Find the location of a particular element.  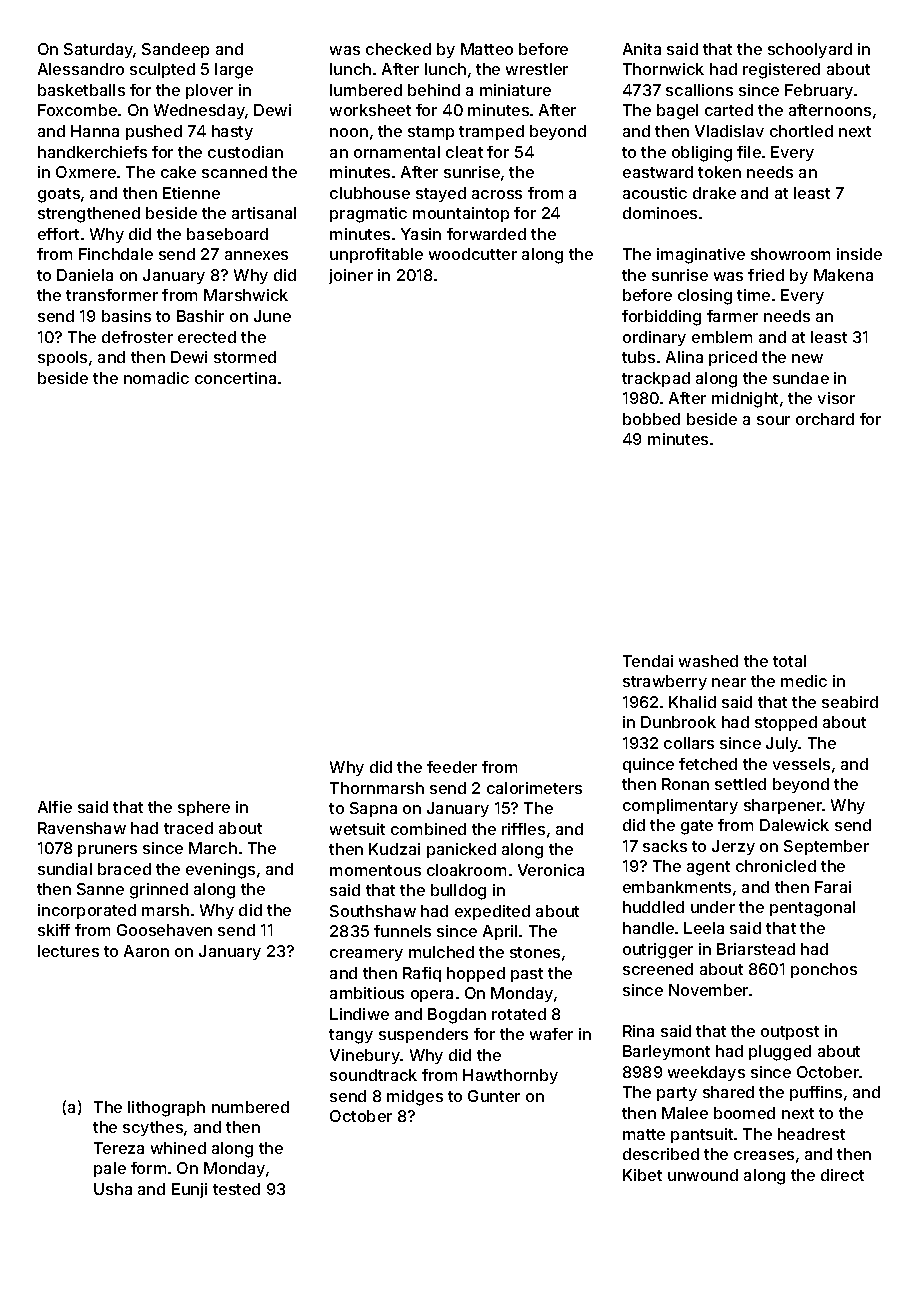

Alfie is located at coordinates (55, 807).
